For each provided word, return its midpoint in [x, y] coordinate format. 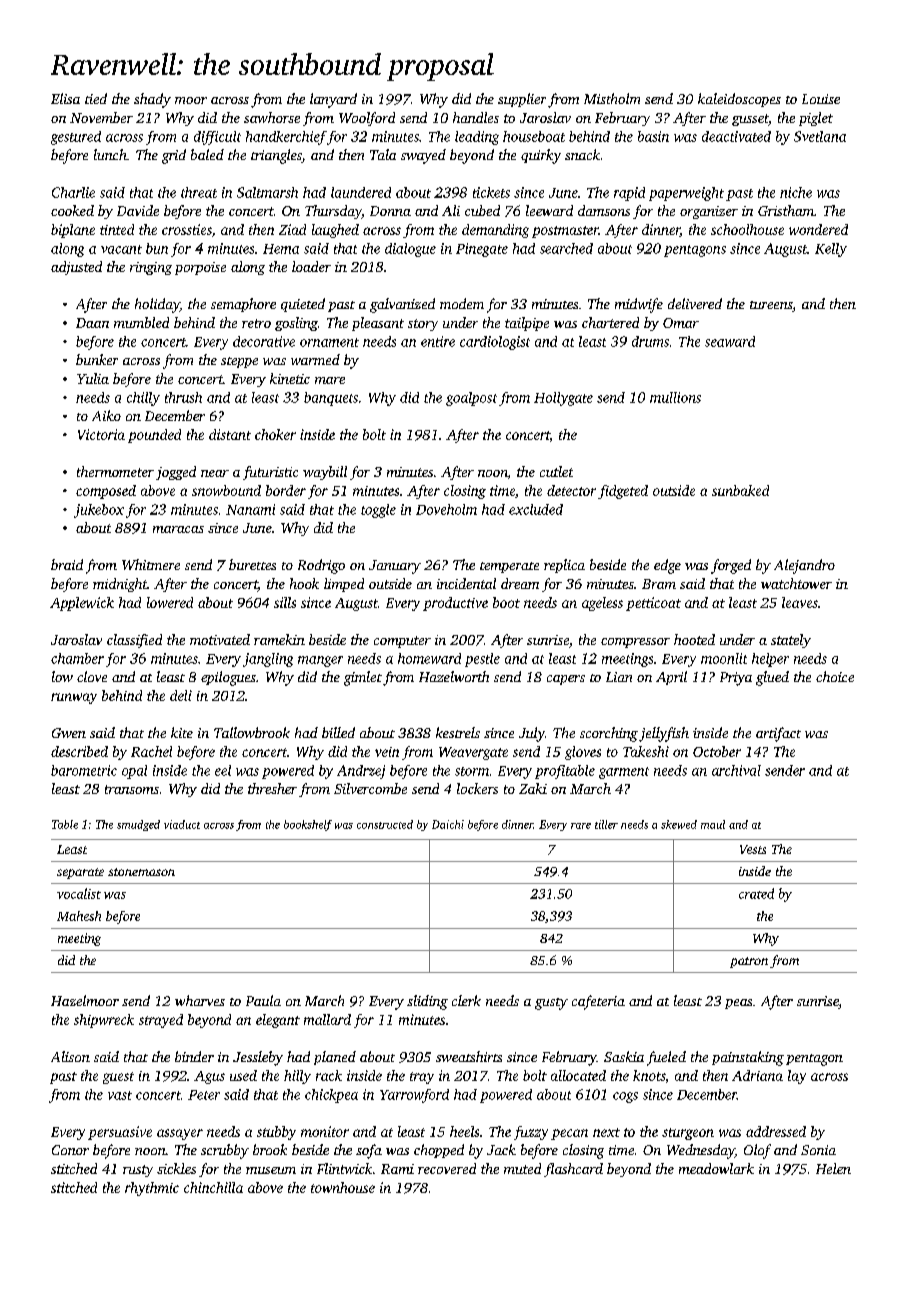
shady [152, 100]
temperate [509, 567]
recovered [447, 1168]
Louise [821, 99]
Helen [833, 1168]
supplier [522, 100]
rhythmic [152, 1189]
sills [285, 602]
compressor [635, 643]
